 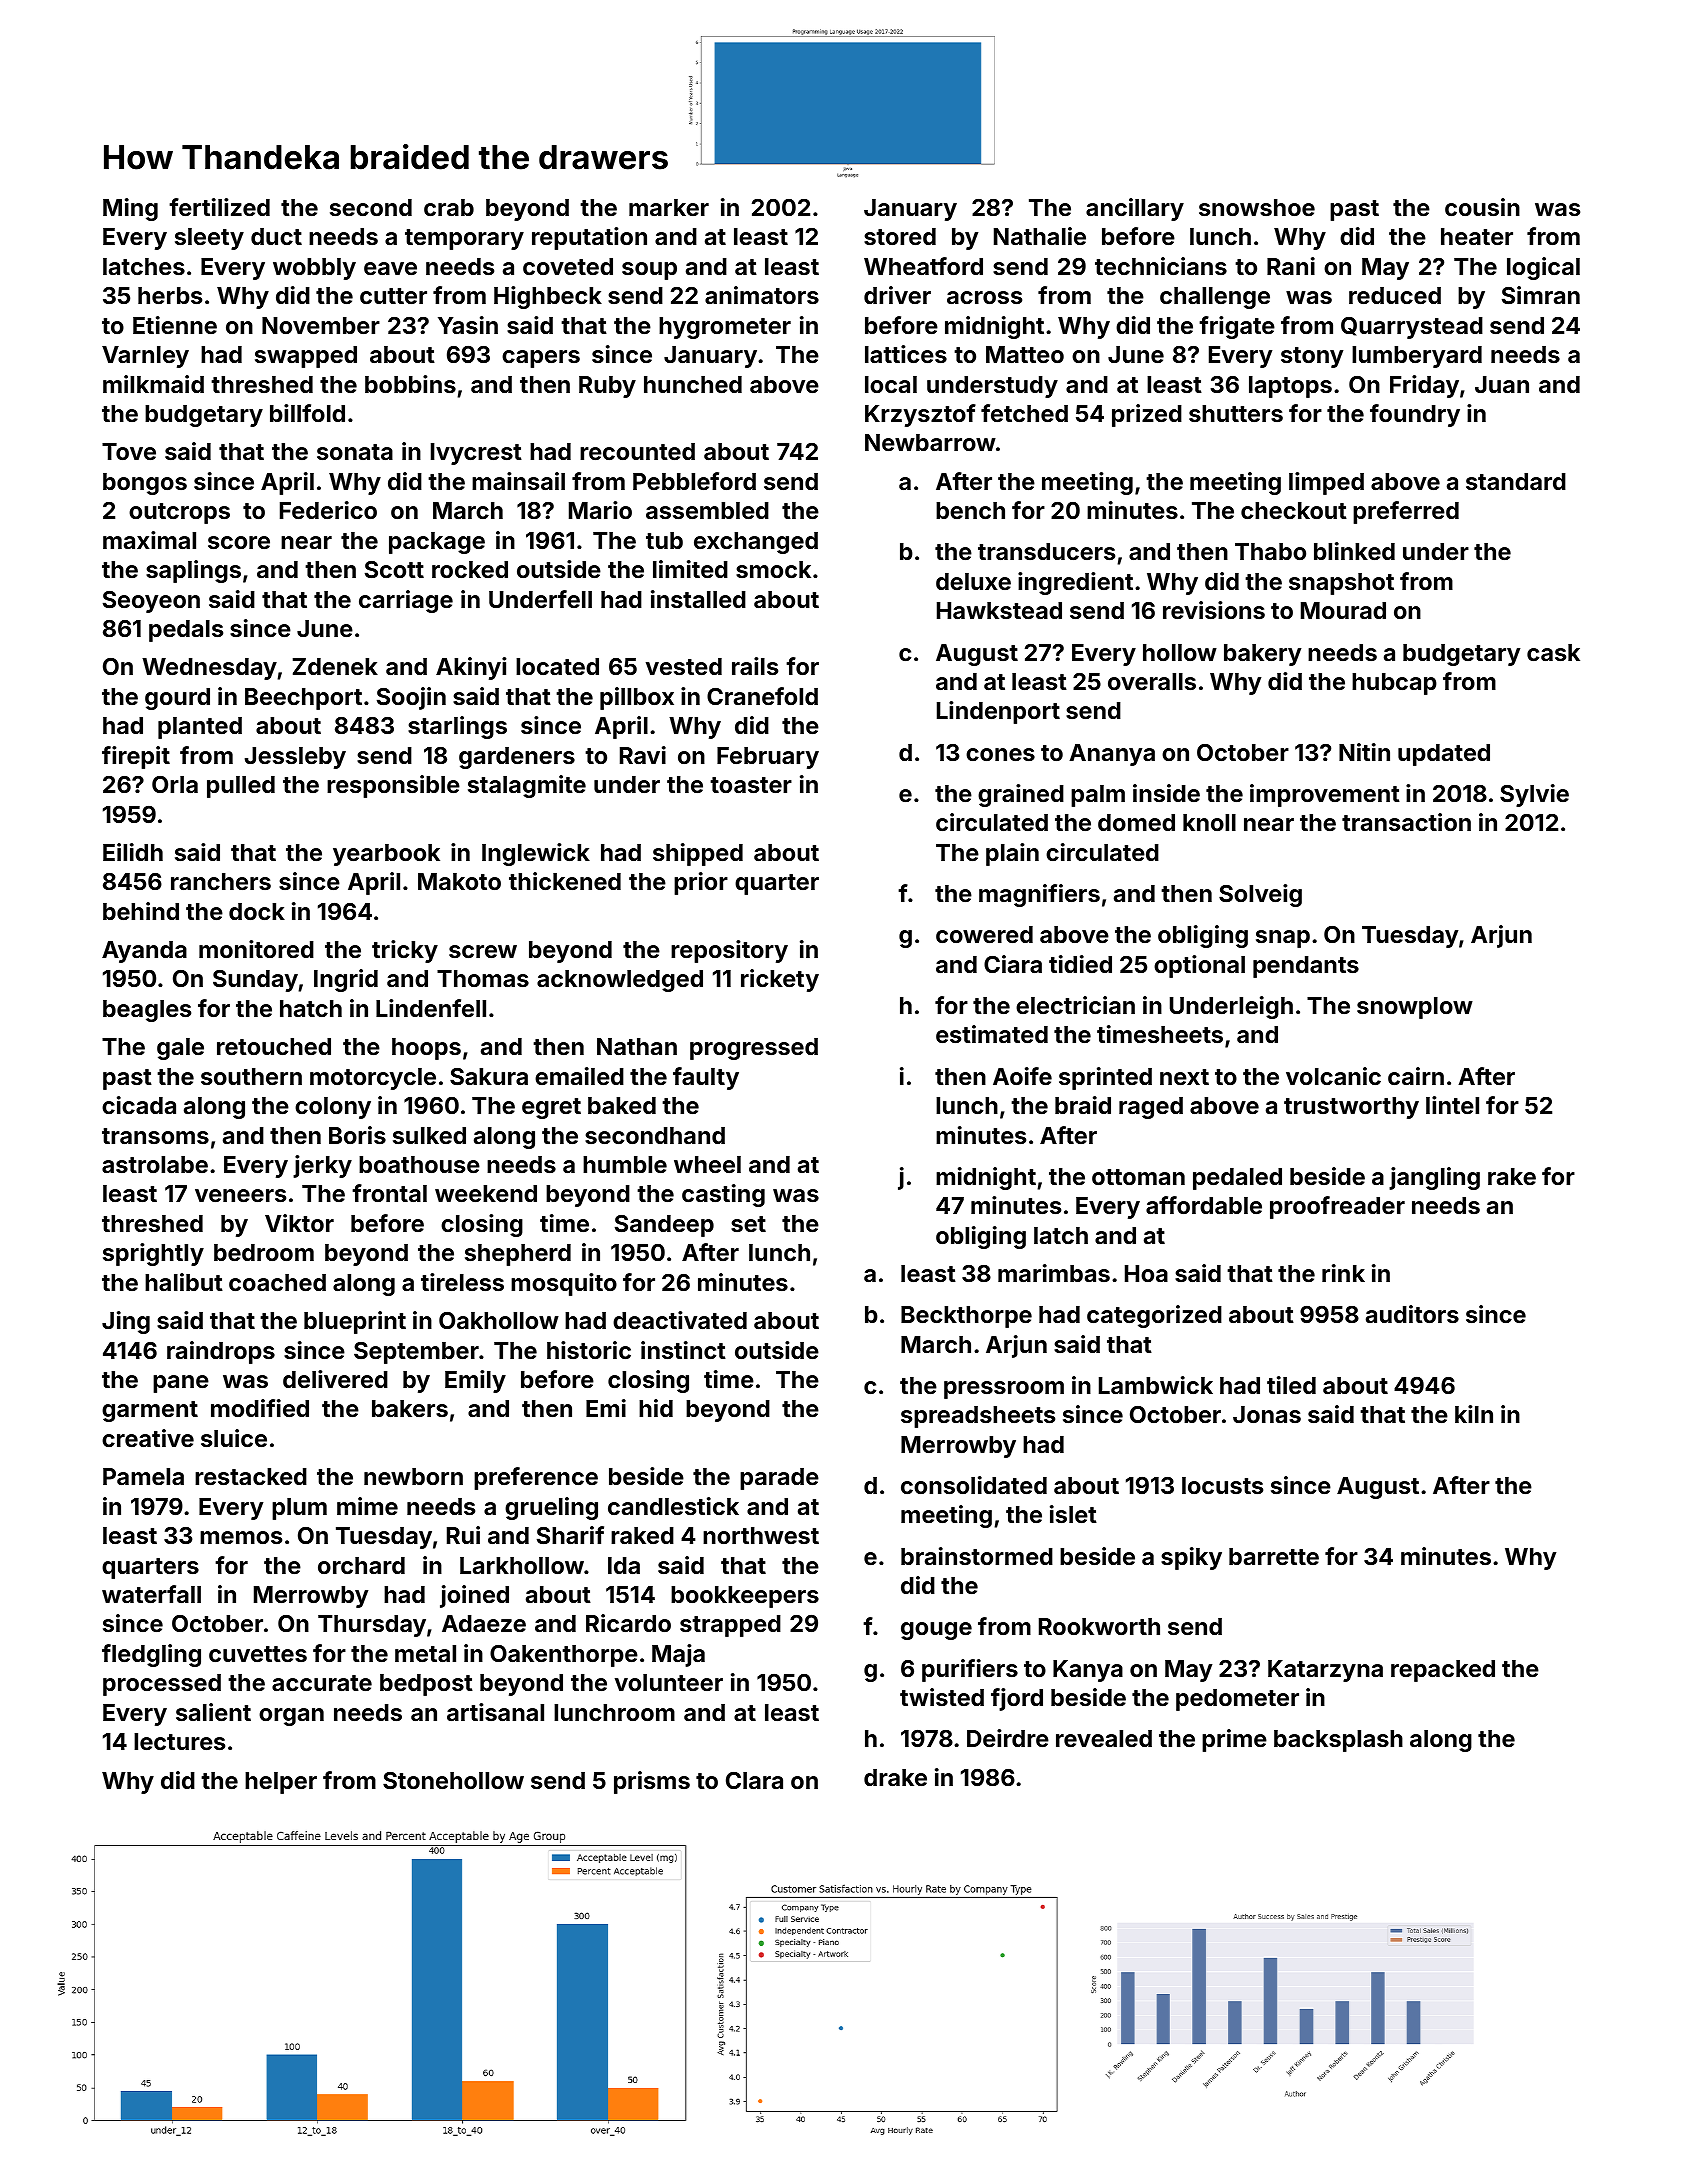 What do you see at coordinates (145, 357) in the screenshot?
I see `Varnley` at bounding box center [145, 357].
